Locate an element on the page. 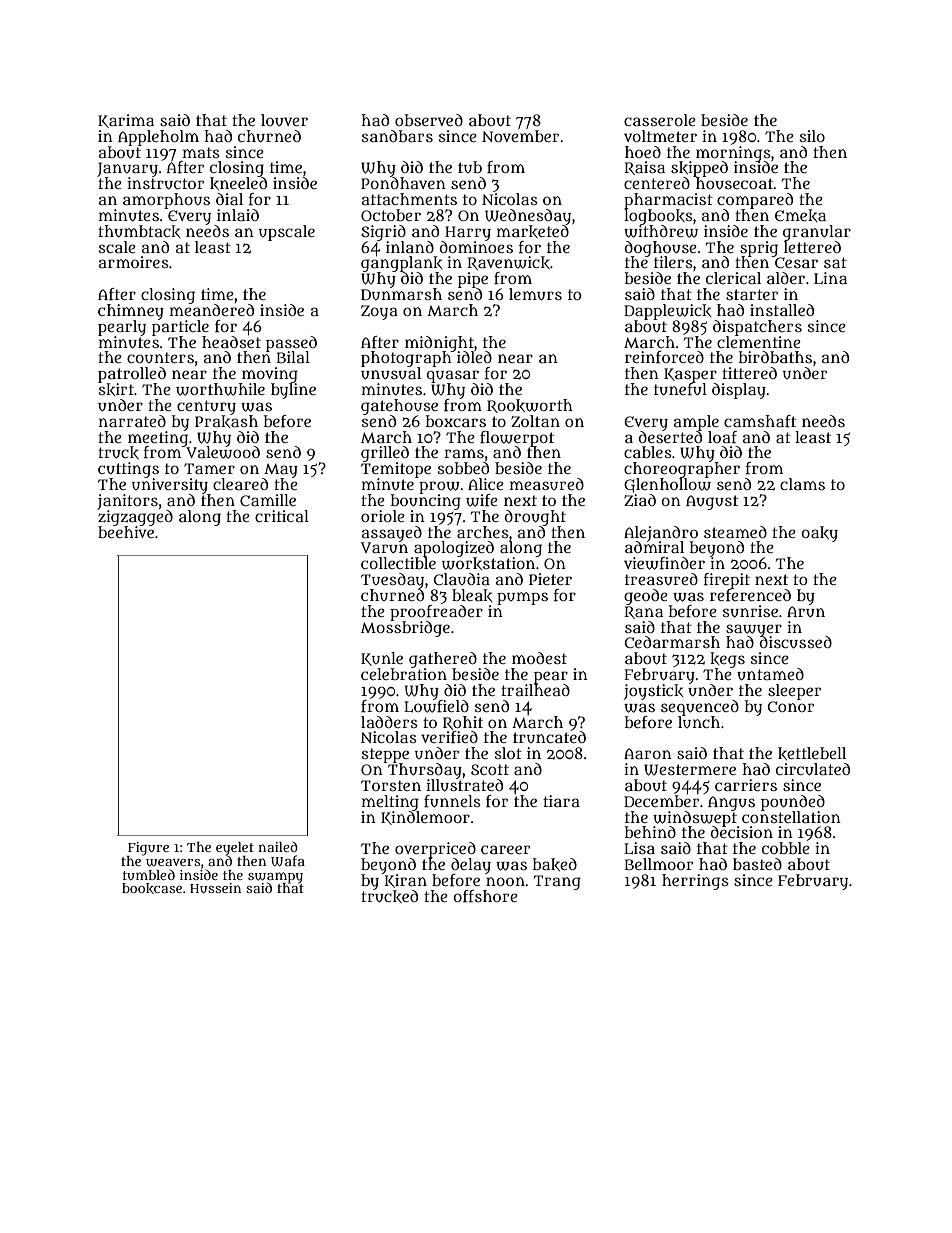  Figure is located at coordinates (148, 849).
